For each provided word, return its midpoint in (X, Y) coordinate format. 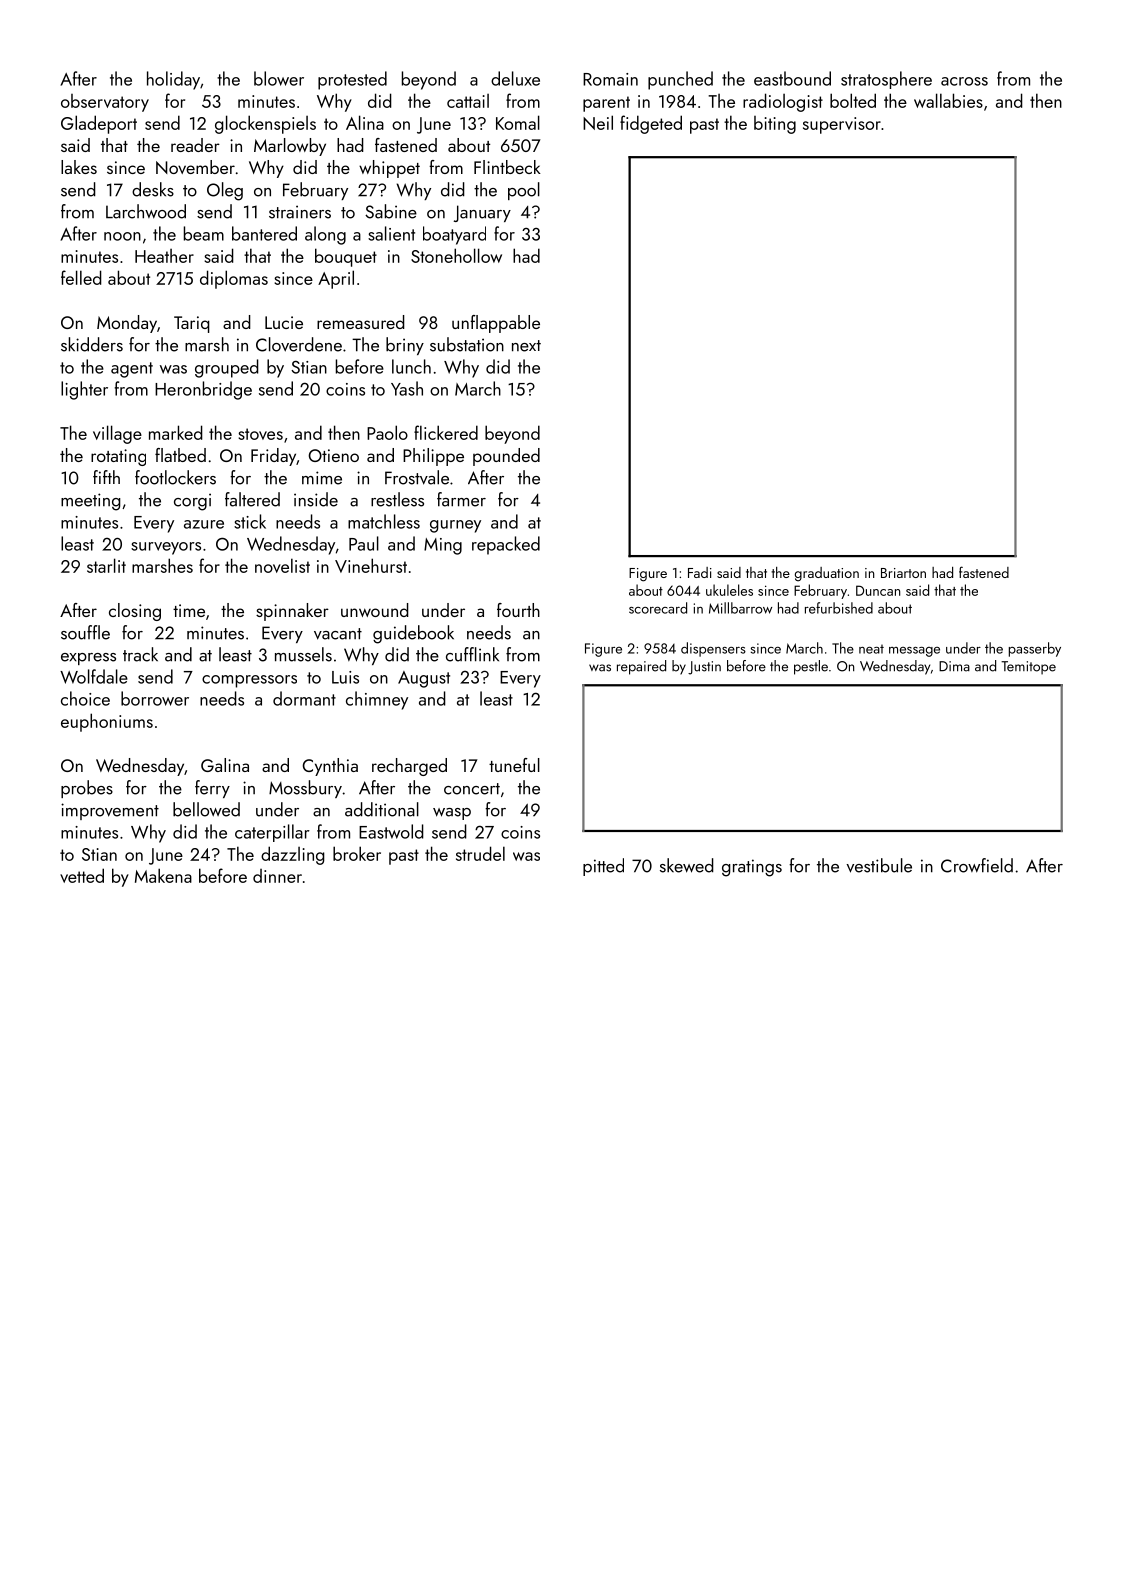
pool (524, 191)
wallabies (948, 100)
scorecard (658, 608)
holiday (173, 80)
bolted (853, 100)
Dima (954, 666)
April (336, 279)
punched (680, 80)
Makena (163, 875)
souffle (85, 632)
